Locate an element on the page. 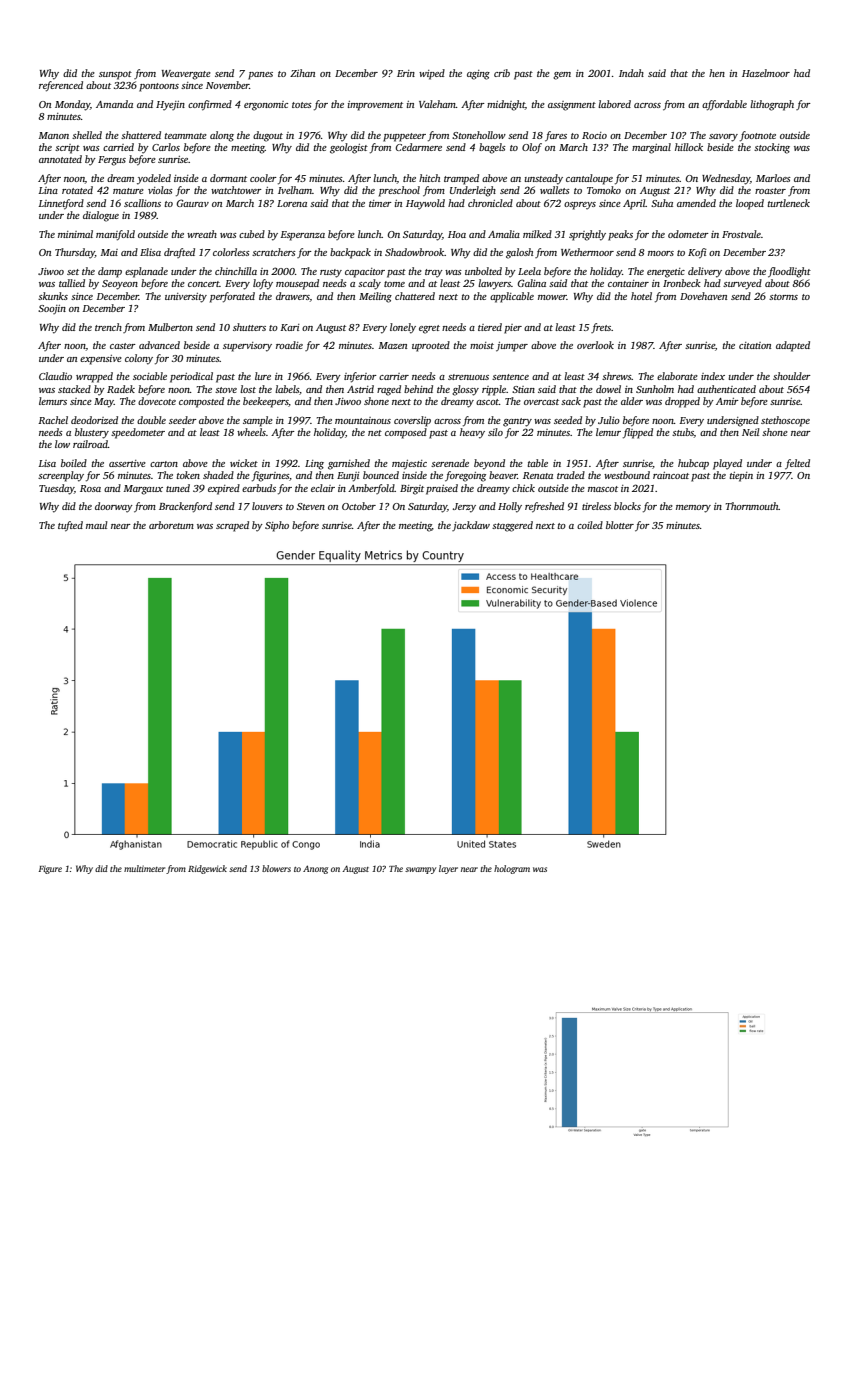 This page has width=849, height=1400. panes is located at coordinates (260, 76).
